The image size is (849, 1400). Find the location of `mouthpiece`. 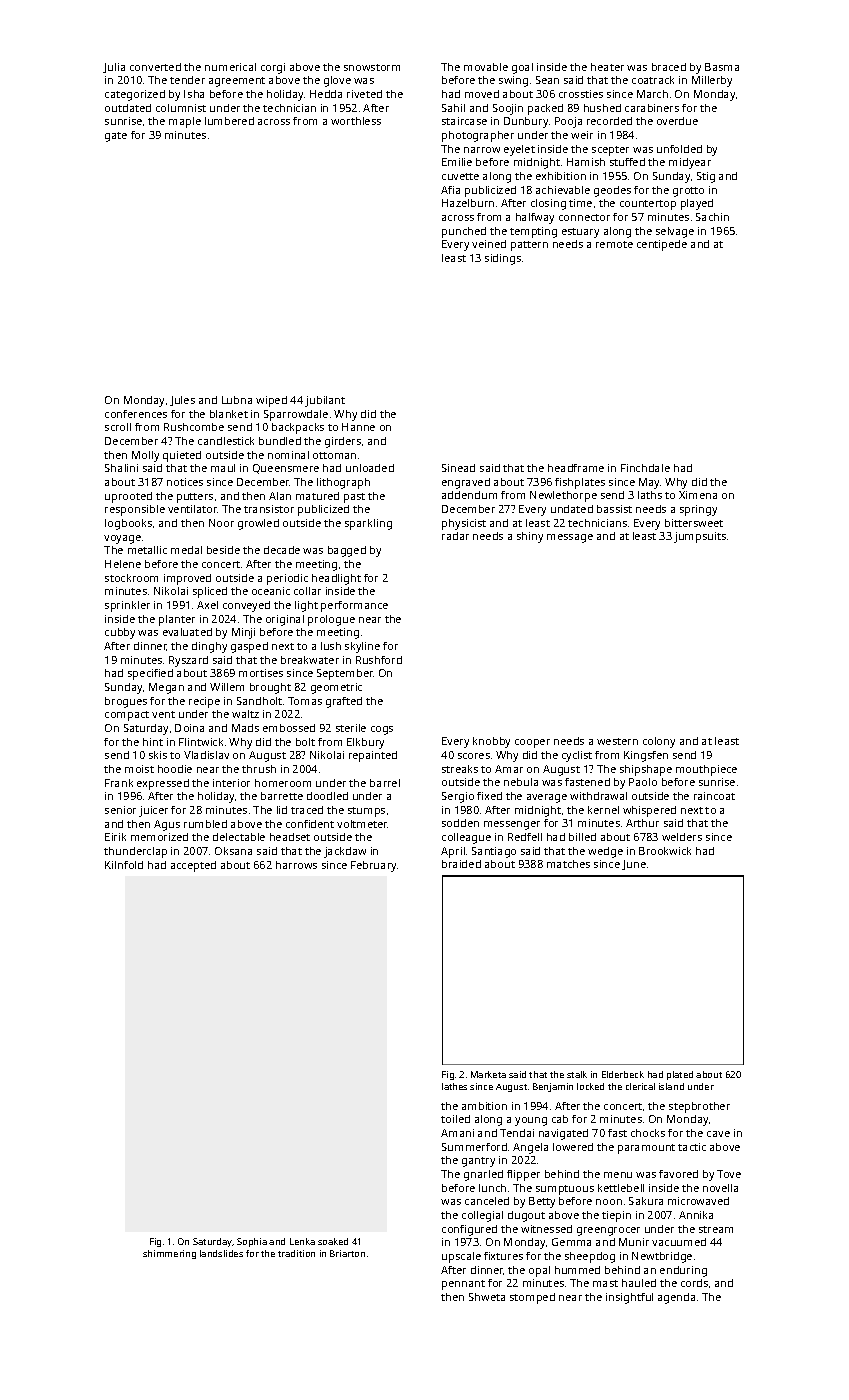

mouthpiece is located at coordinates (706, 770).
